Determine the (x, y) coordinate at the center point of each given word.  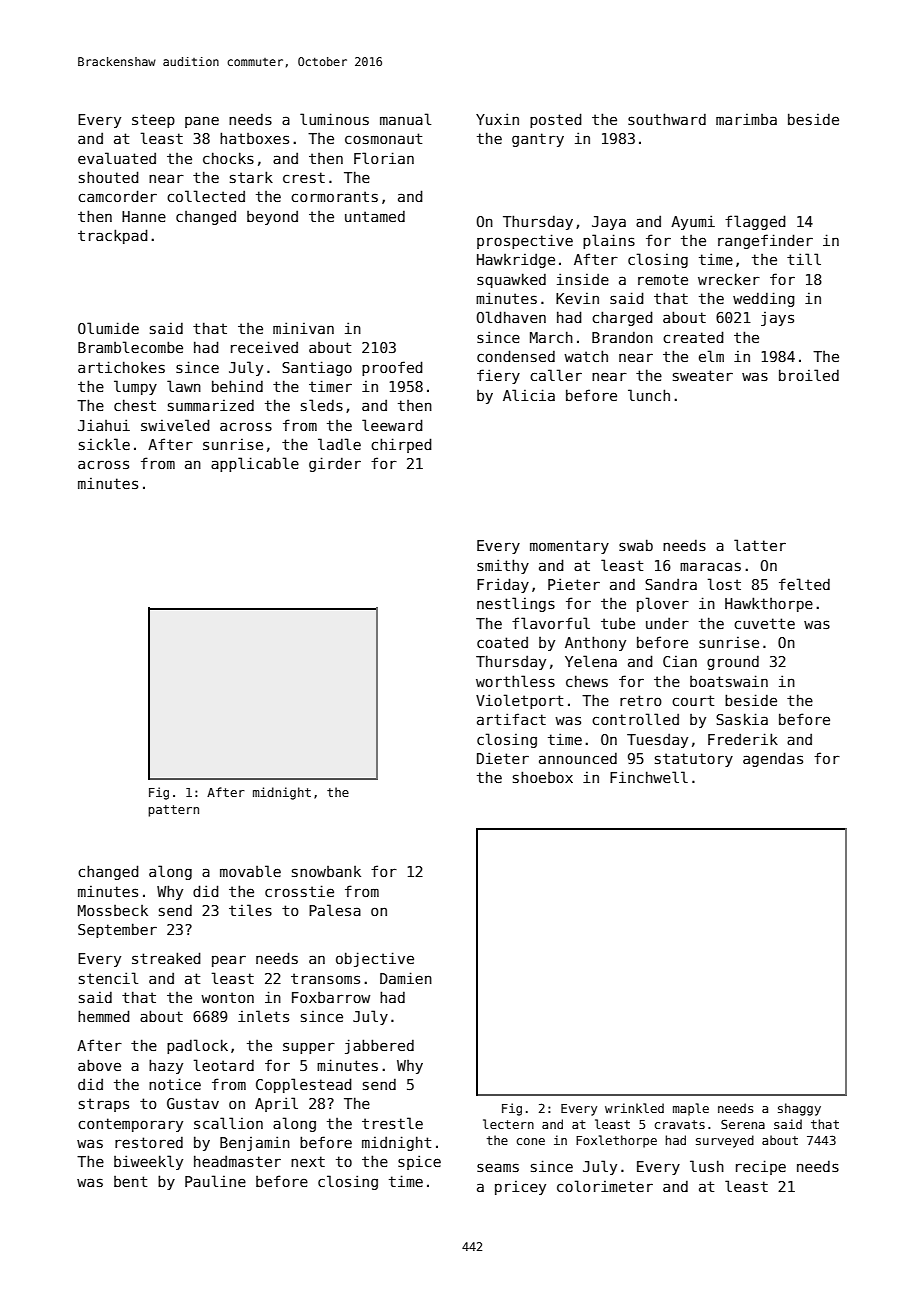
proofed (392, 368)
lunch (649, 395)
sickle (104, 444)
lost (724, 584)
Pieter (574, 584)
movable (250, 871)
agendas (773, 759)
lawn (184, 386)
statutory (694, 760)
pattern (173, 811)
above (99, 1065)
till (804, 259)
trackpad (113, 236)
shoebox (543, 777)
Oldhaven (511, 317)
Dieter (503, 758)
